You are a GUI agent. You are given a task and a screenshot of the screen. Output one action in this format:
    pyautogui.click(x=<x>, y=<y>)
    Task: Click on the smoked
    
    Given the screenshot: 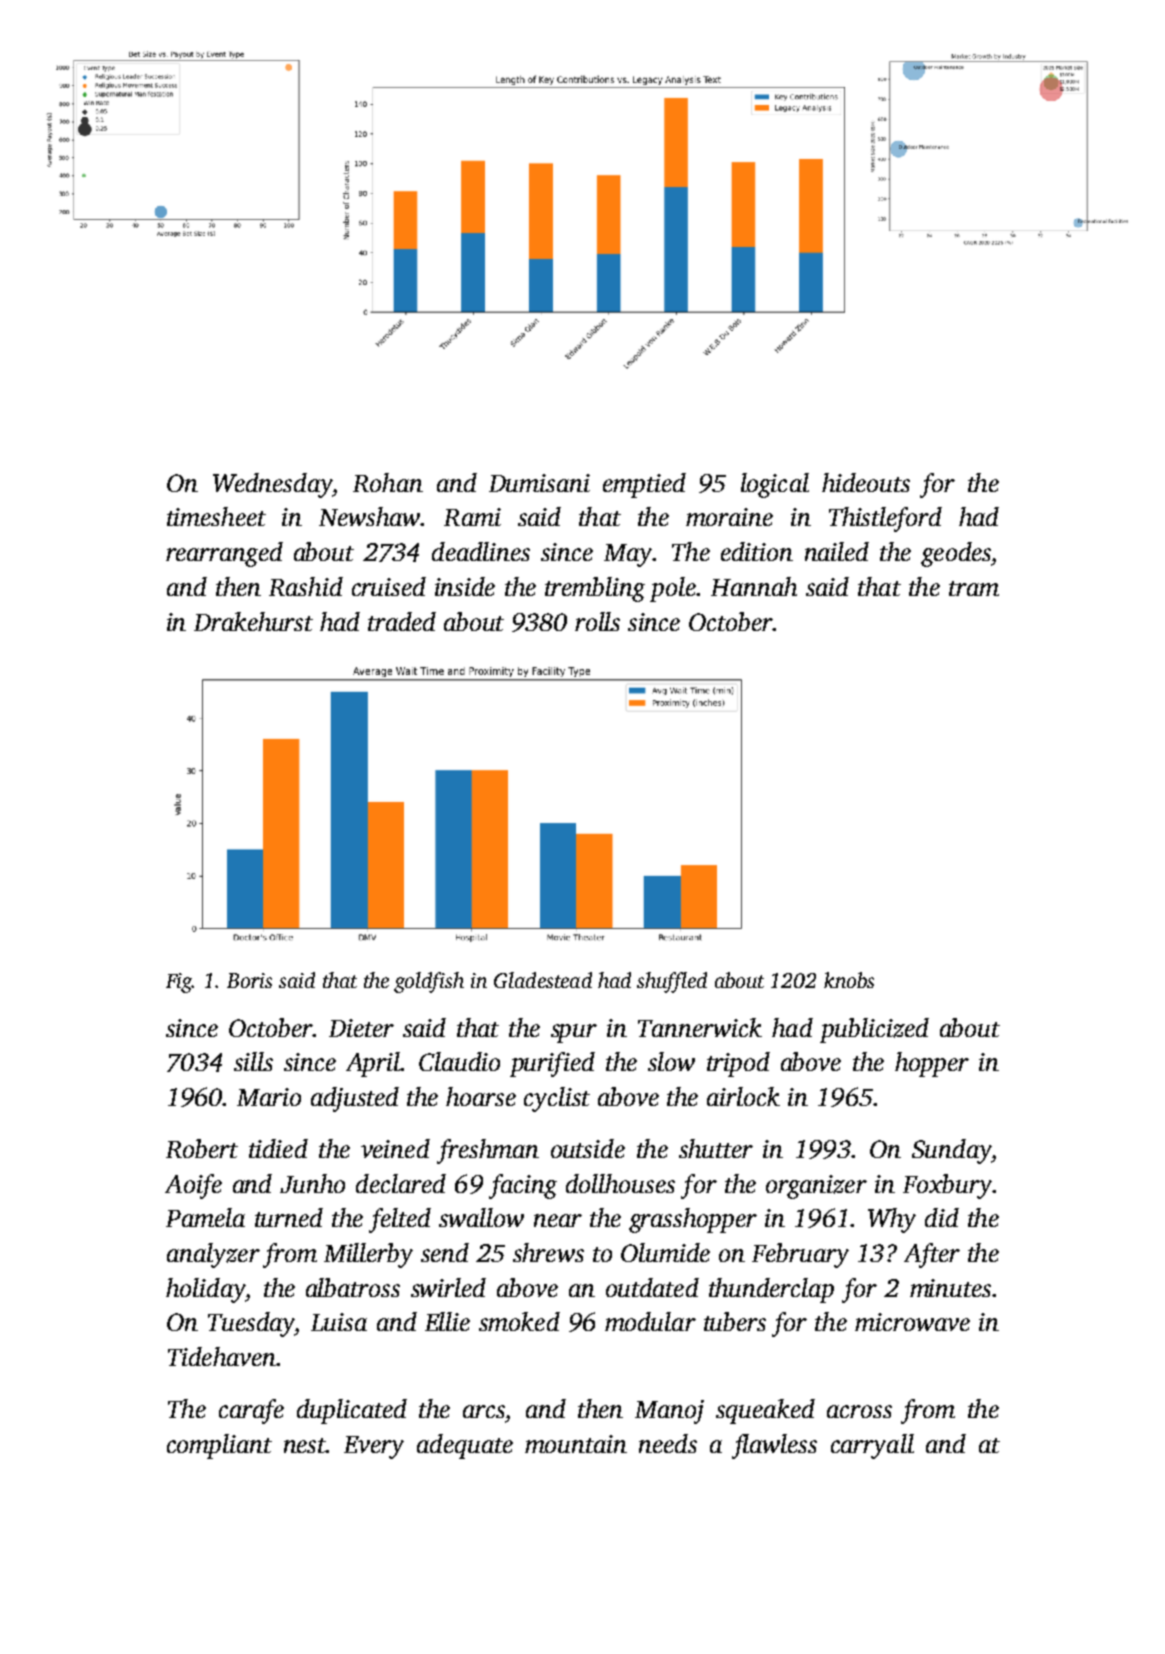 What is the action you would take?
    pyautogui.click(x=519, y=1321)
